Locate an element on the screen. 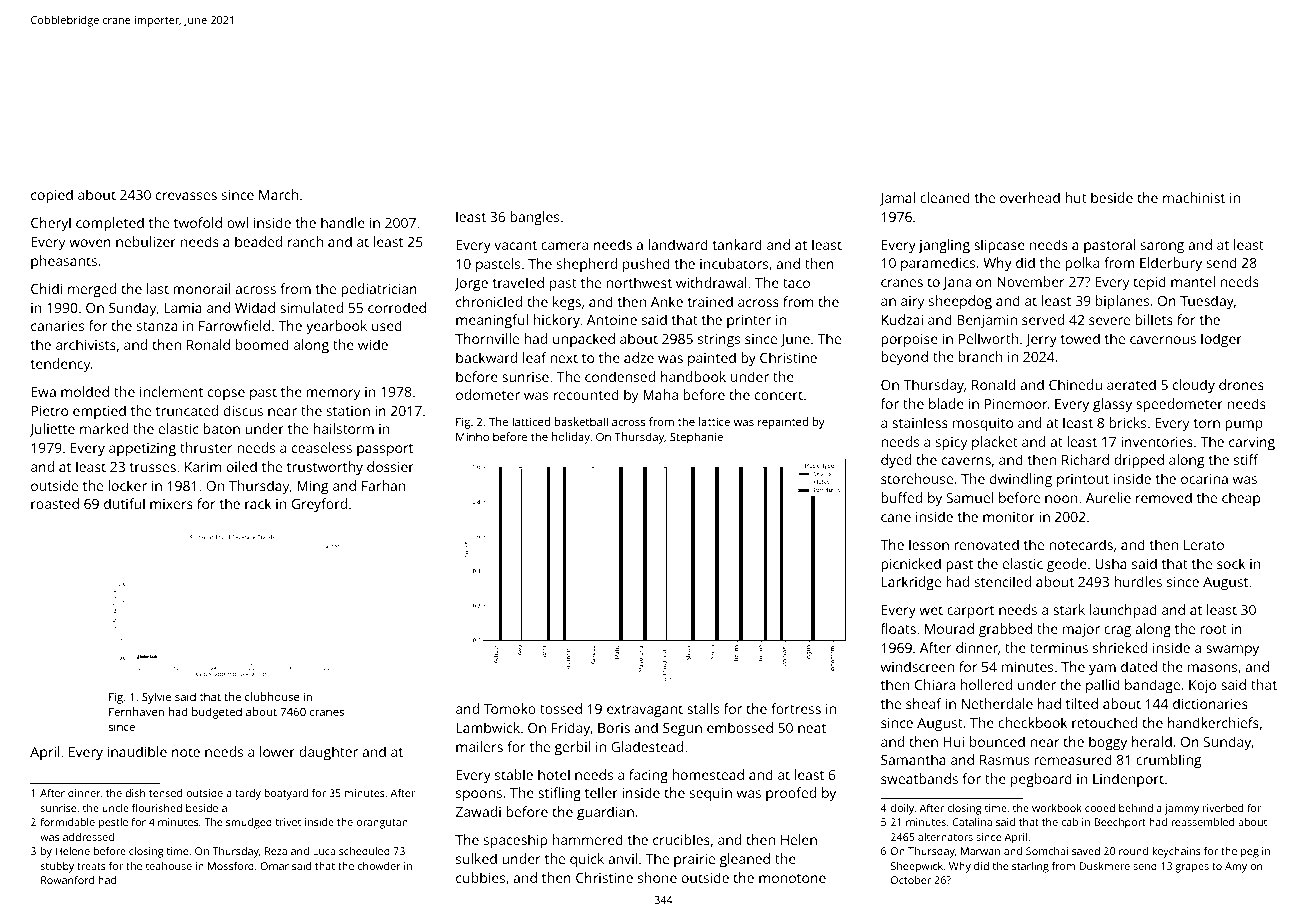  pediatrician is located at coordinates (379, 290).
